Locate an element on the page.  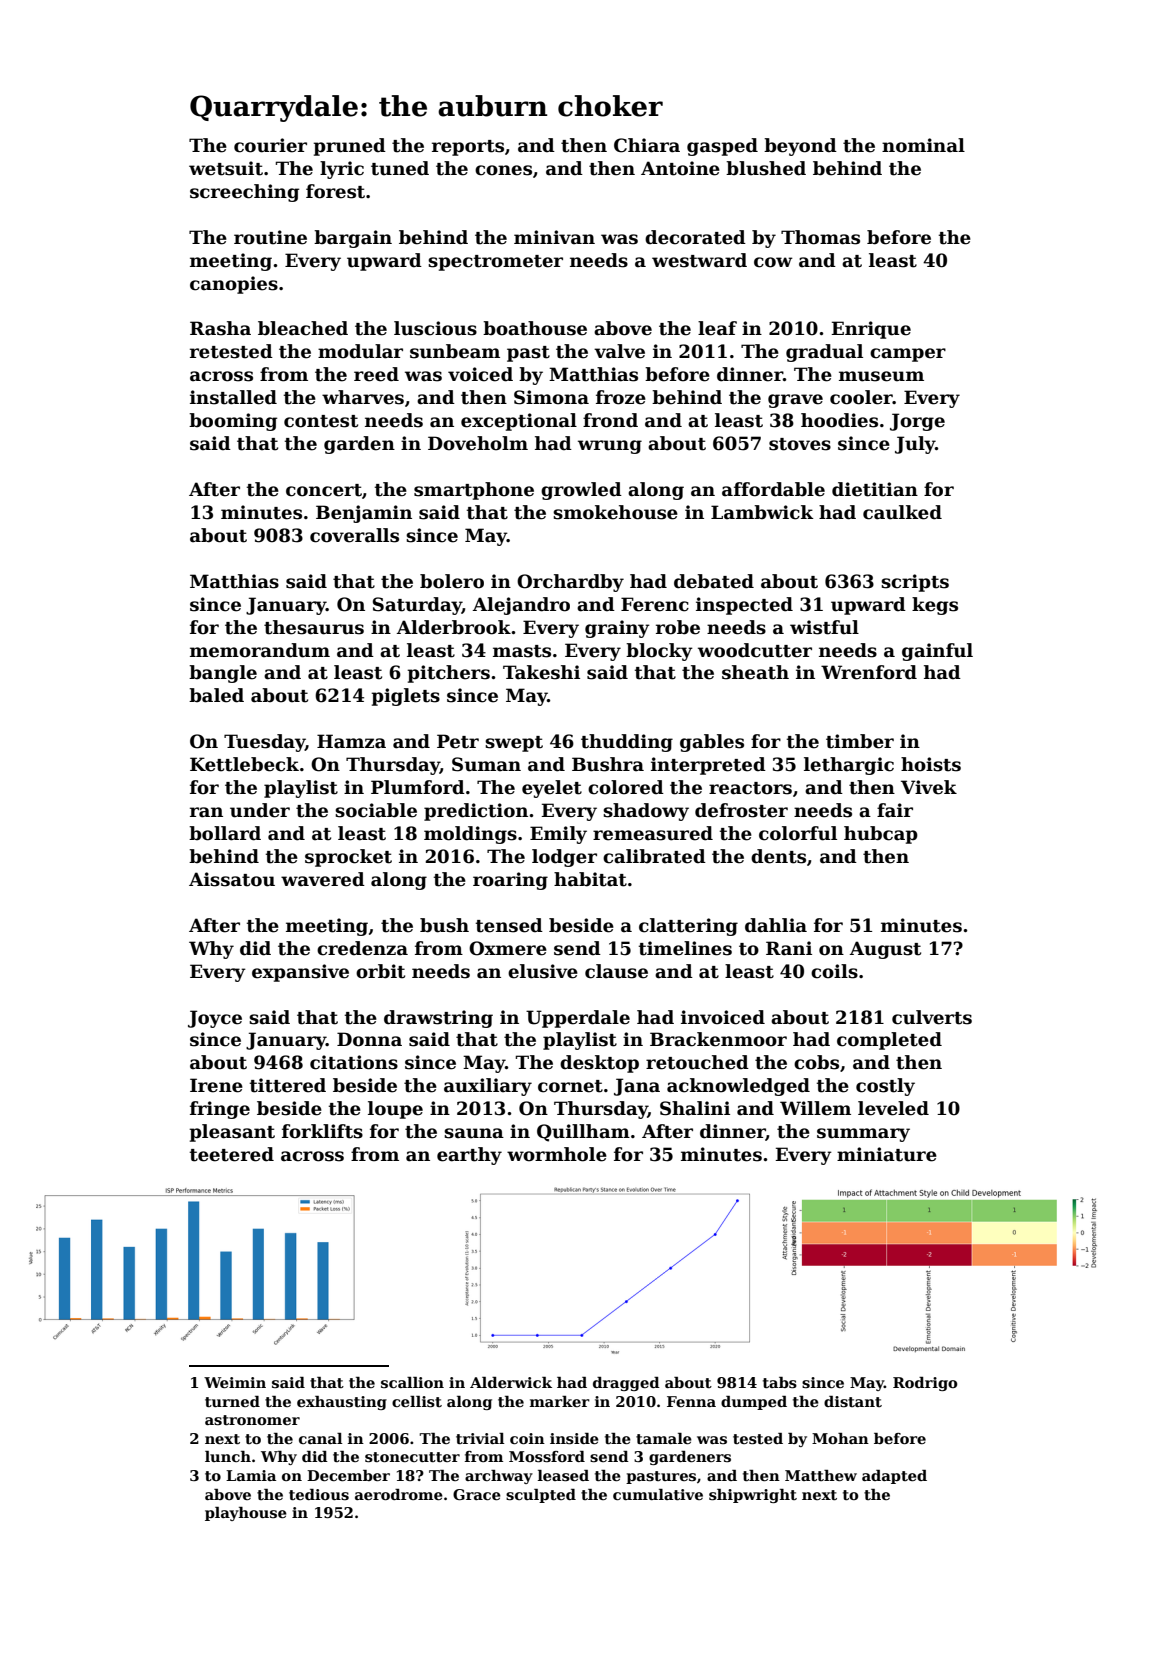
concert is located at coordinates (324, 490).
